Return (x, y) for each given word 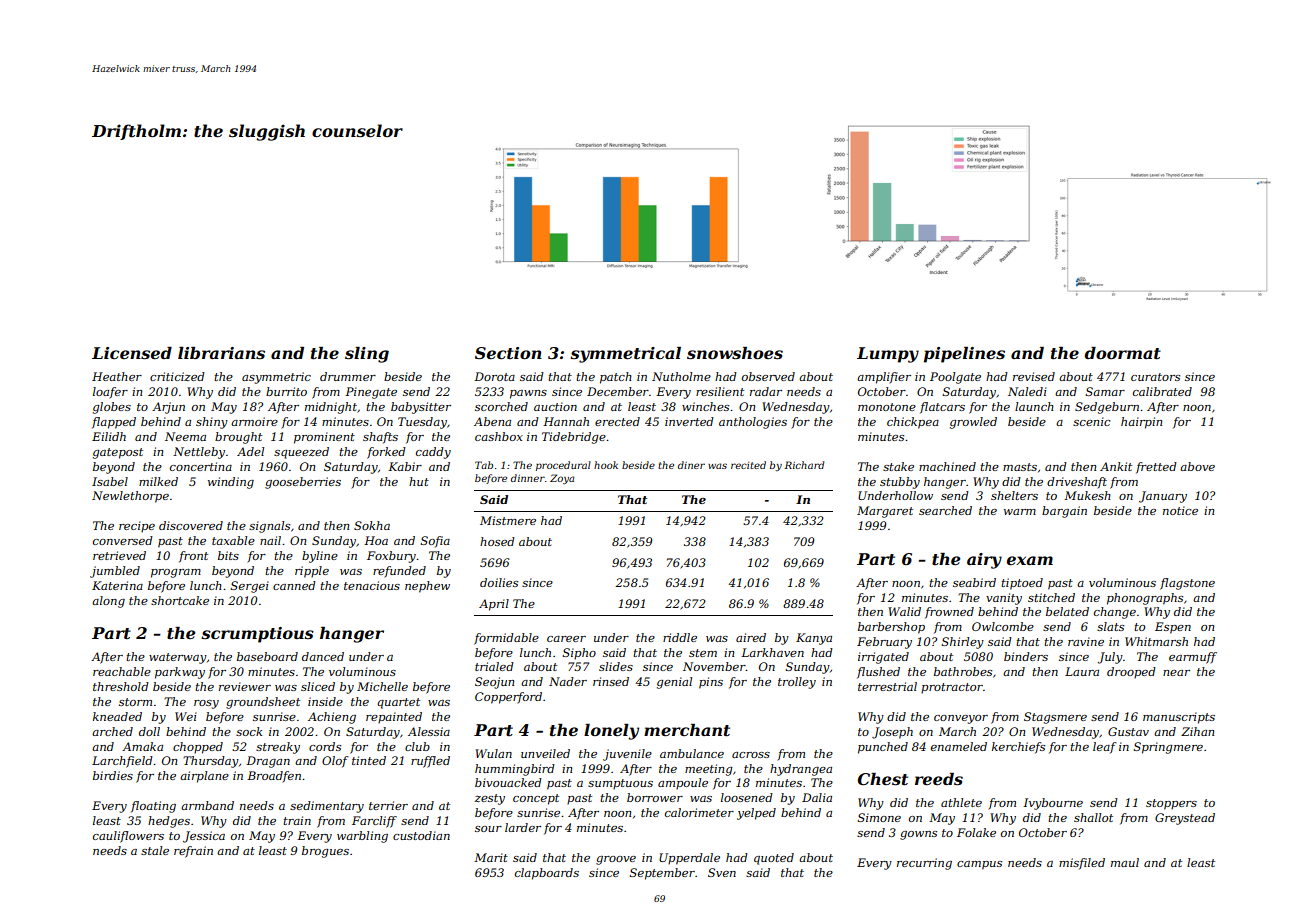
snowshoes (735, 353)
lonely (611, 732)
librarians (221, 353)
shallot (1093, 817)
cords (325, 746)
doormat (1123, 353)
